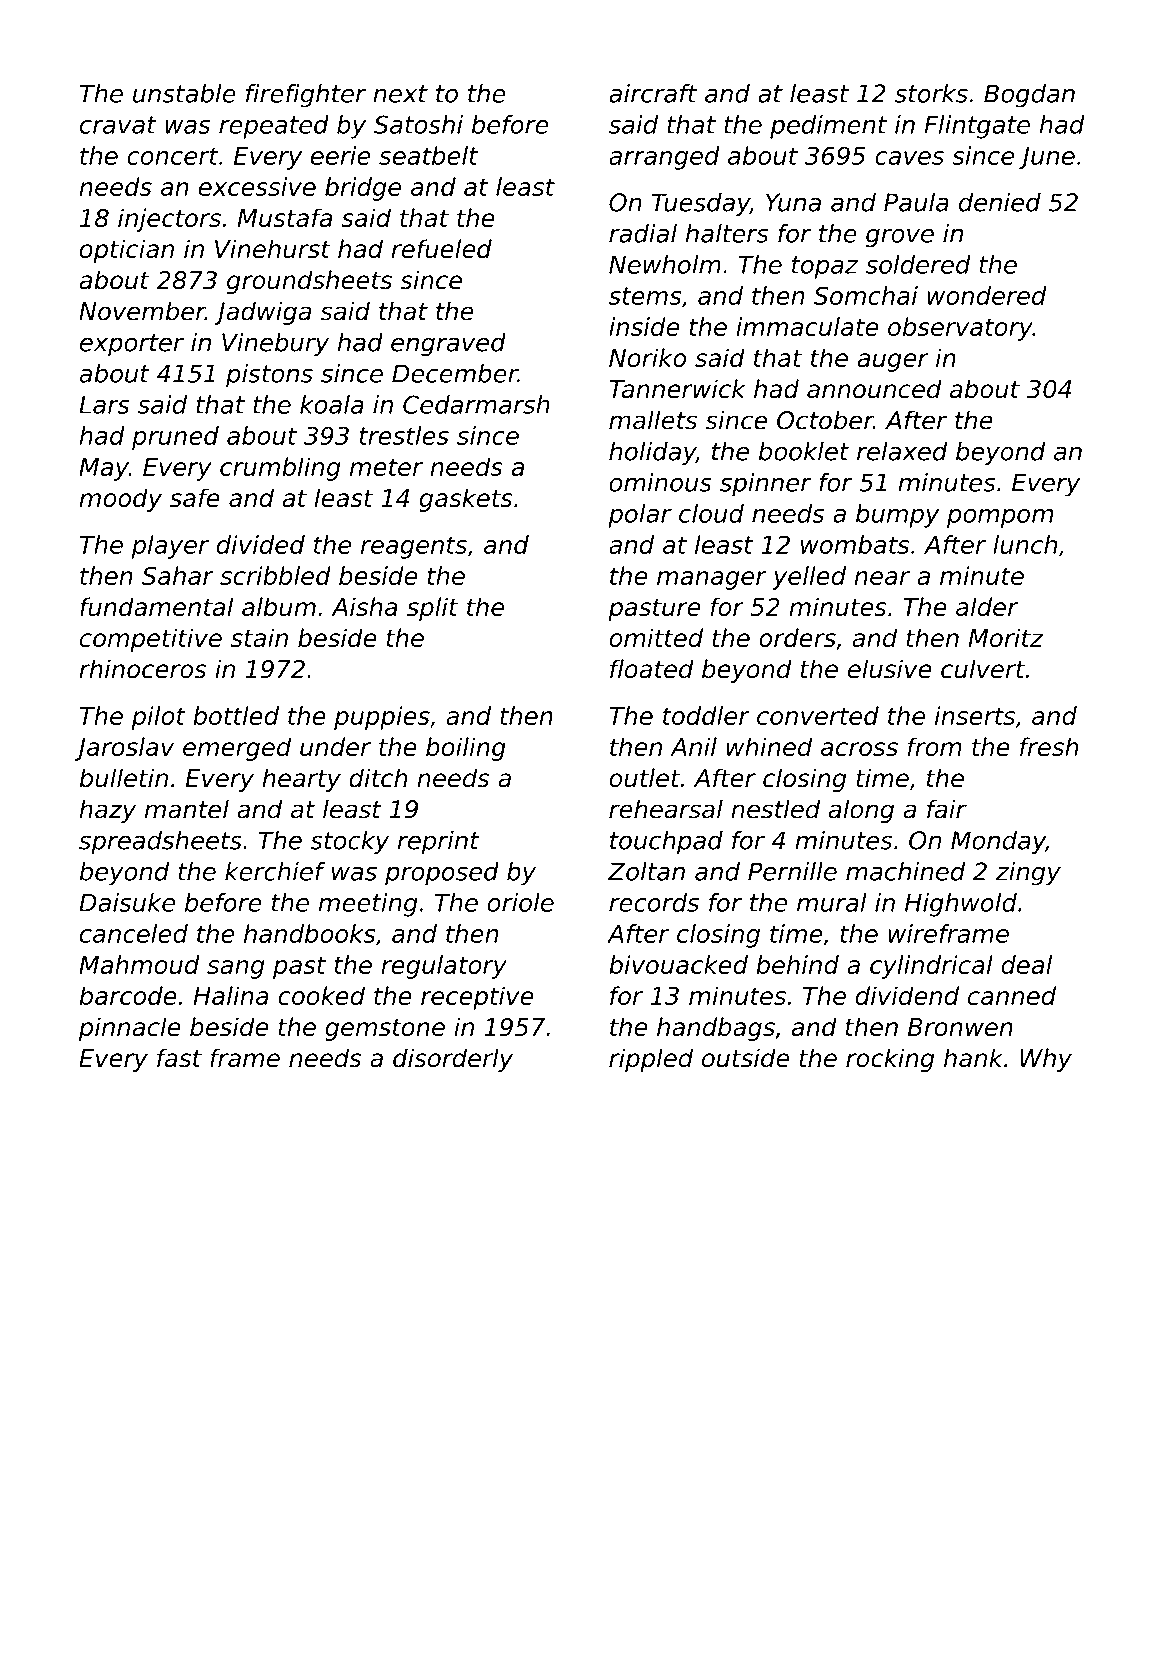 This screenshot has height=1654, width=1165. Describe the element at coordinates (977, 127) in the screenshot. I see `Flintgate` at that location.
